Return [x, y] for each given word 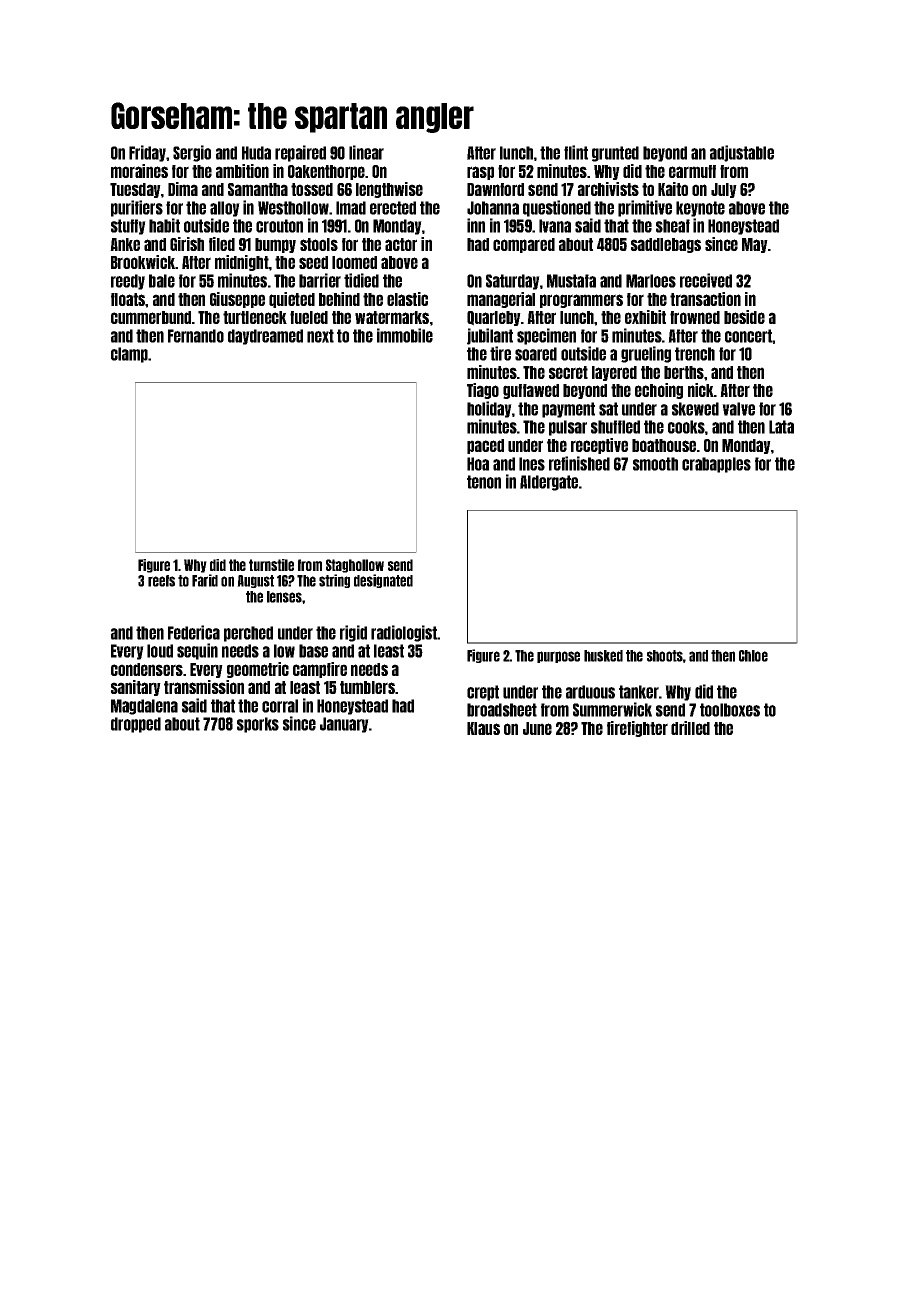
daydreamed [265, 337]
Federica [194, 632]
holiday [489, 409]
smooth [655, 464]
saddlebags [666, 245]
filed [222, 244]
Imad [351, 208]
